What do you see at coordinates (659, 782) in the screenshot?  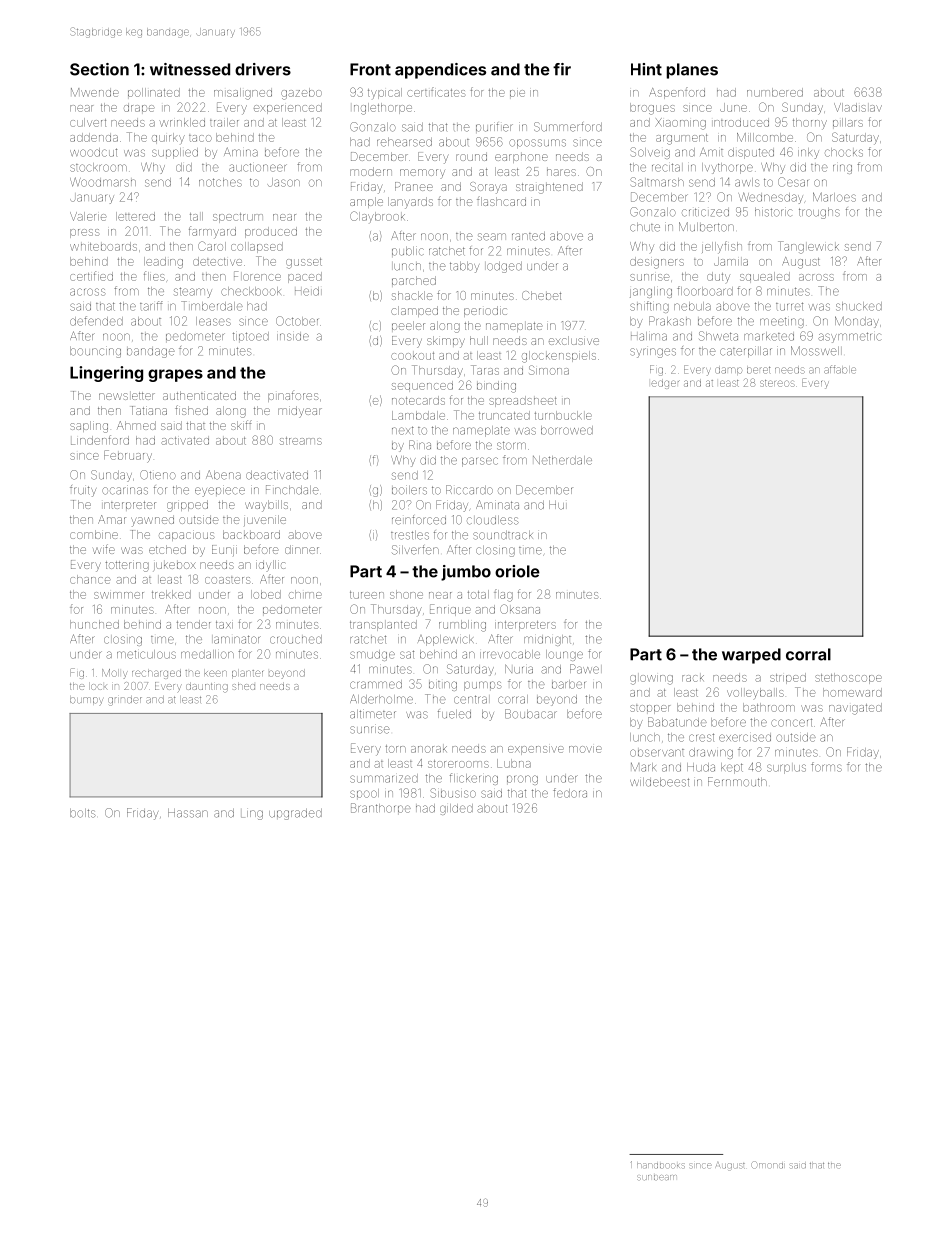 I see `wildebeest` at bounding box center [659, 782].
